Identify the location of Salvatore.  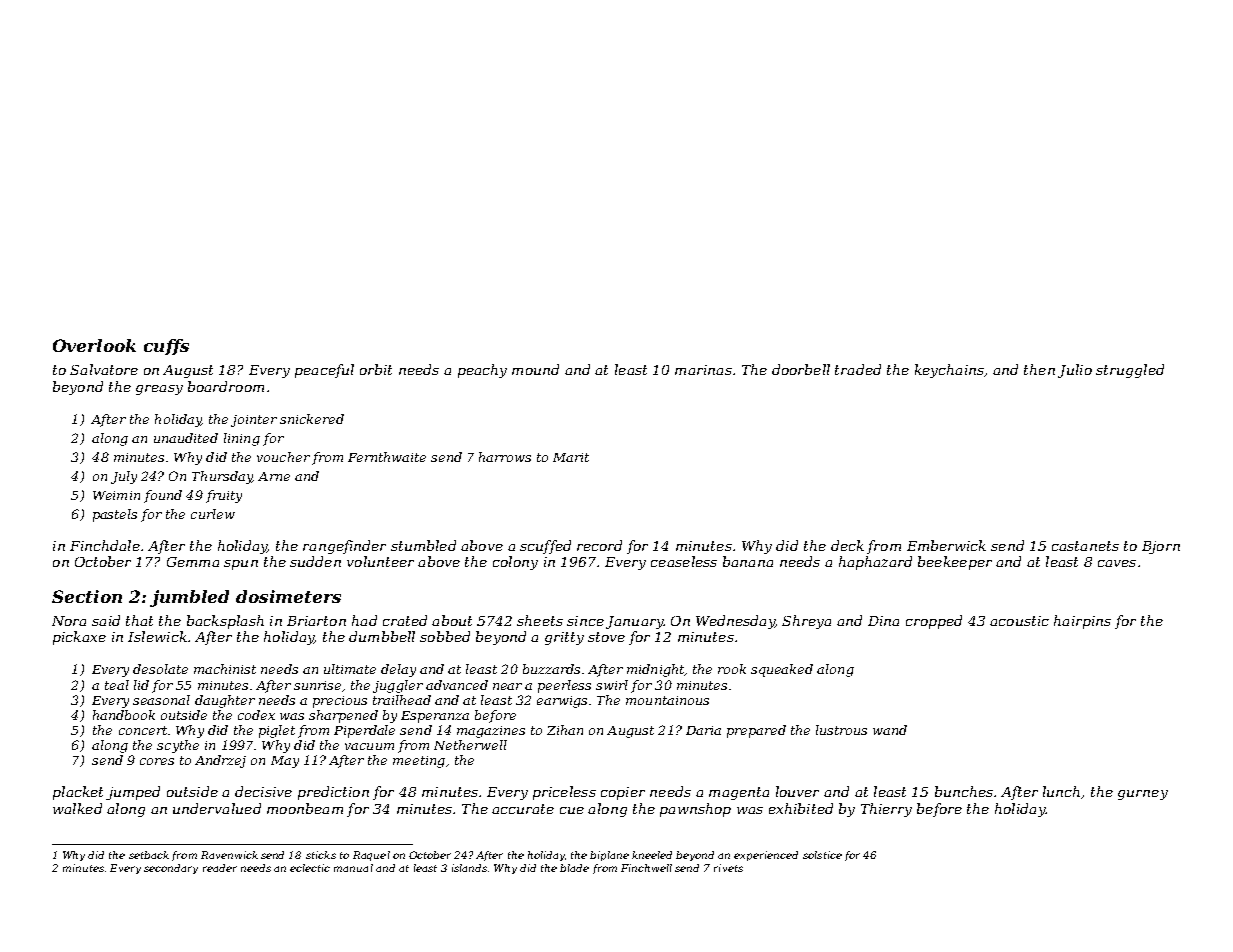
(104, 369).
